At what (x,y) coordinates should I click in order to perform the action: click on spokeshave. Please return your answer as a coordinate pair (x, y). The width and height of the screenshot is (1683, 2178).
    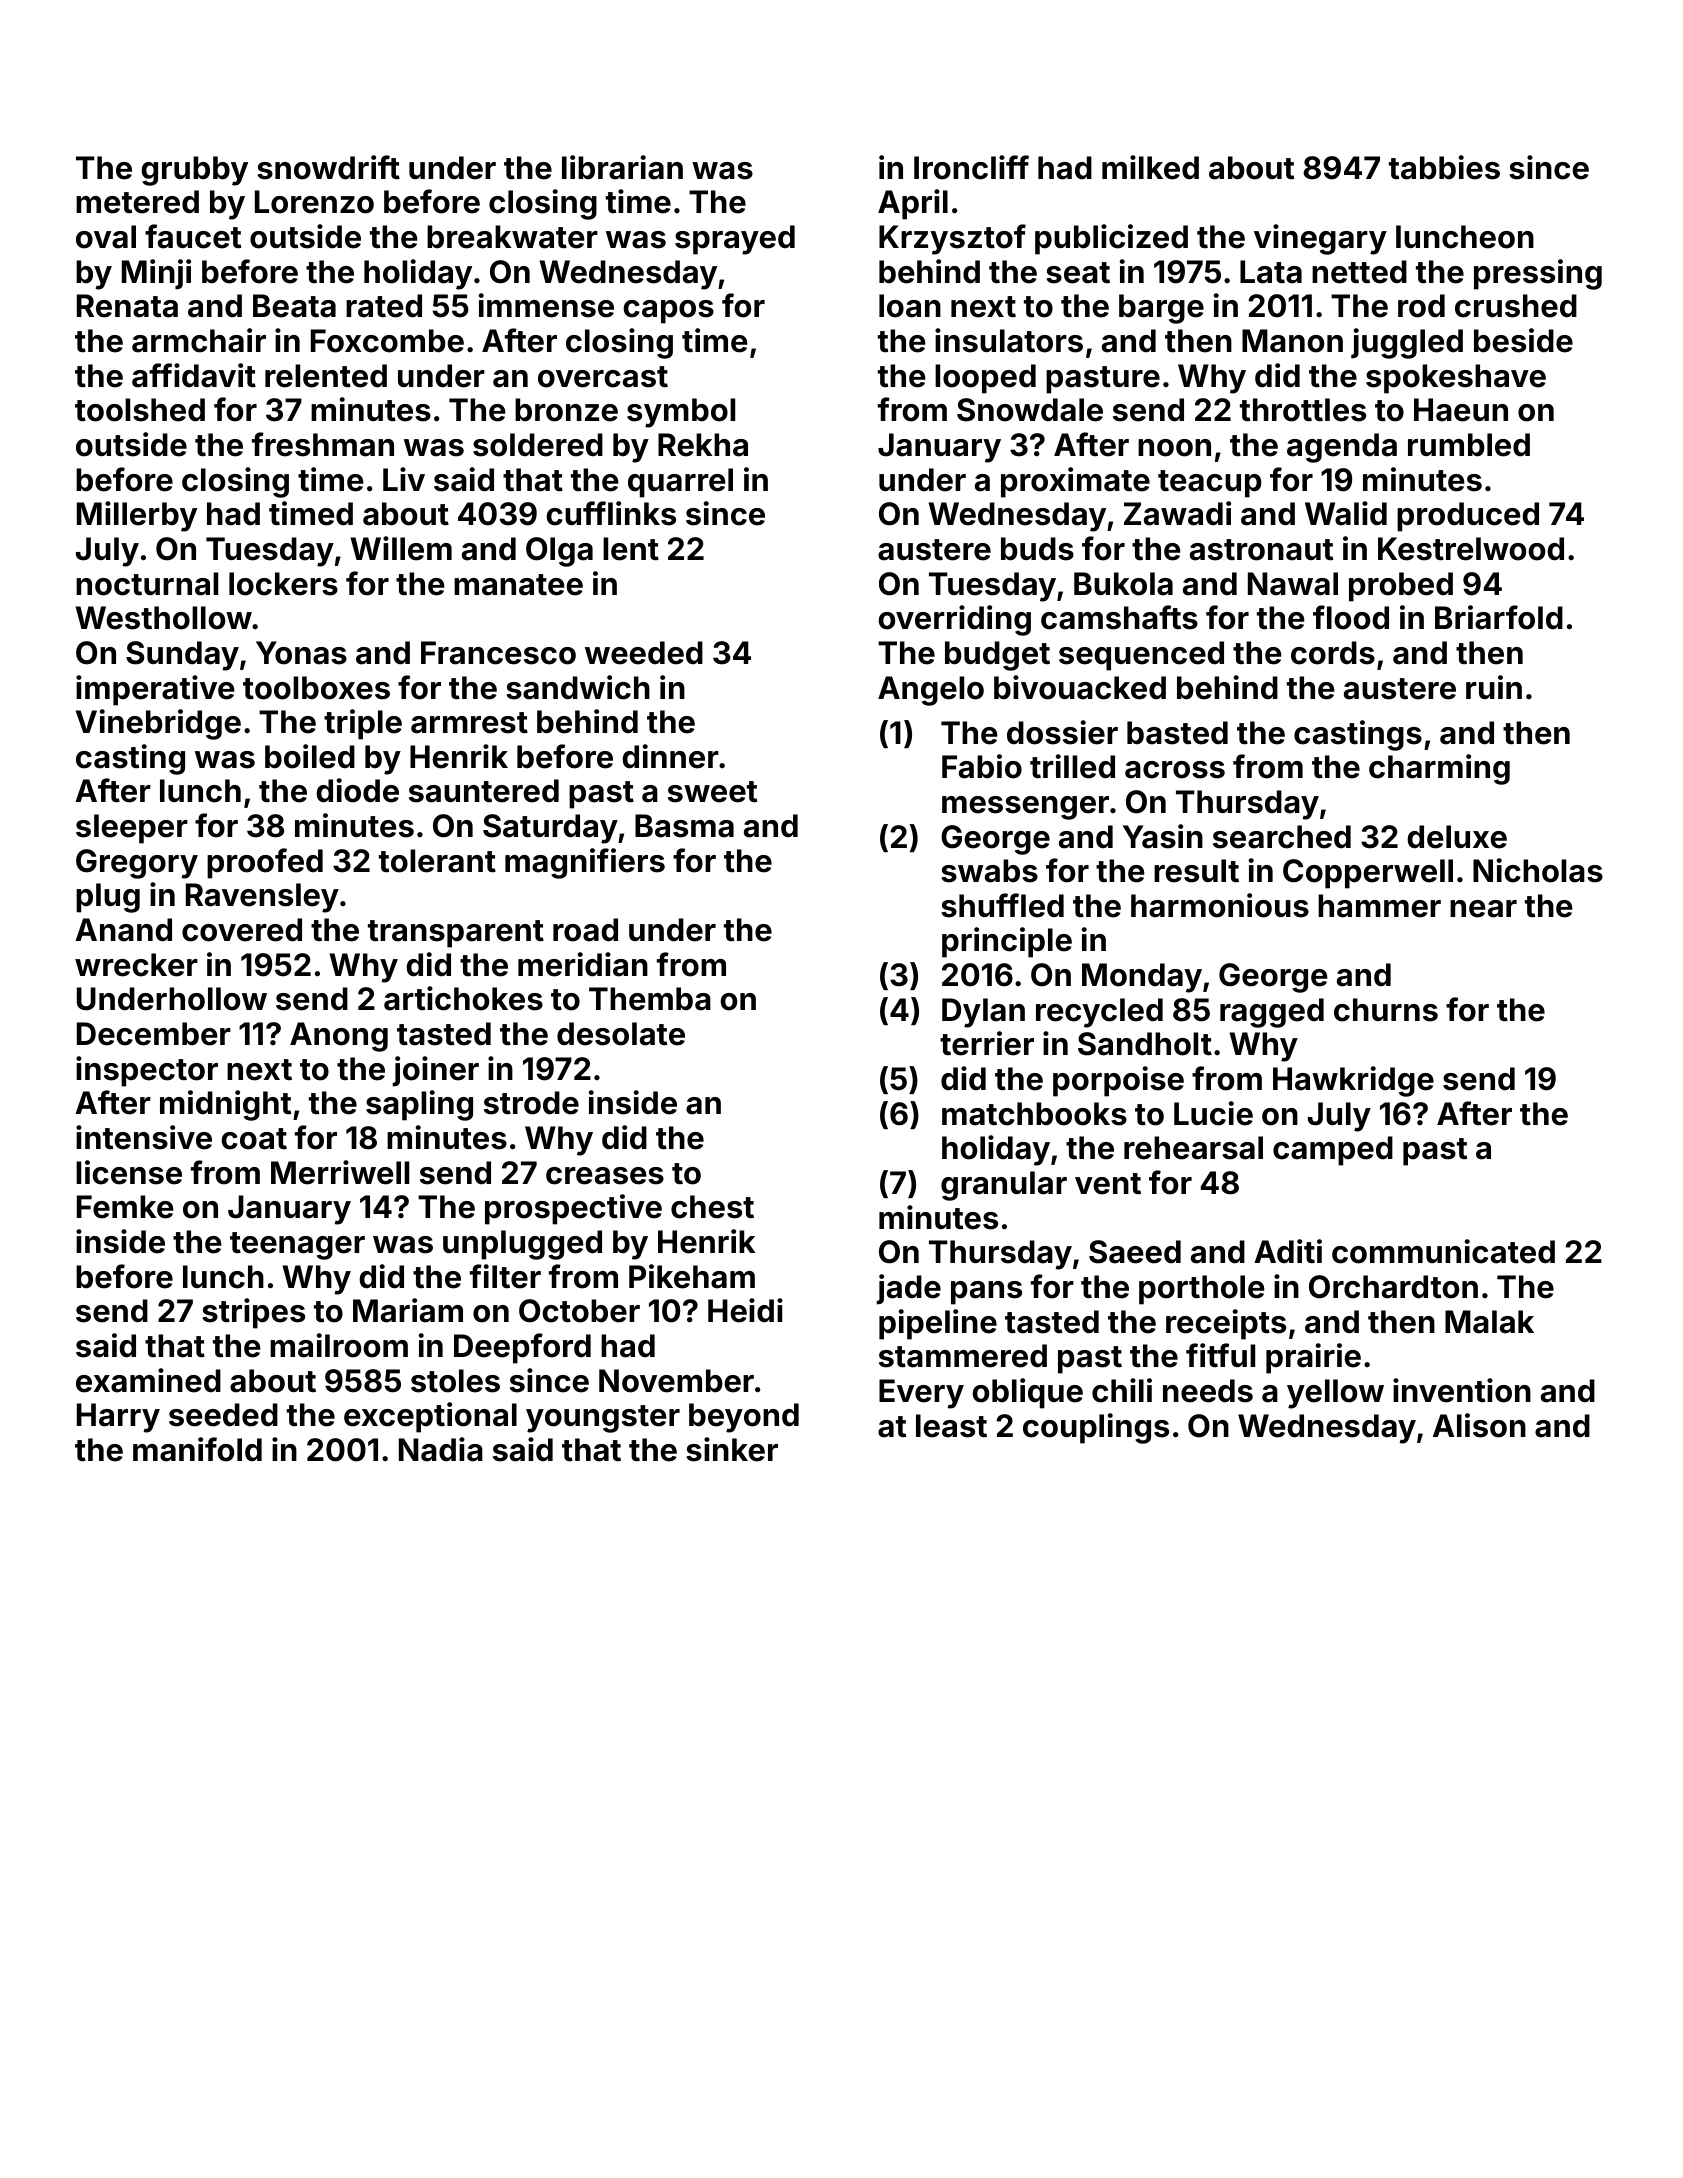
    Looking at the image, I should click on (1456, 379).
